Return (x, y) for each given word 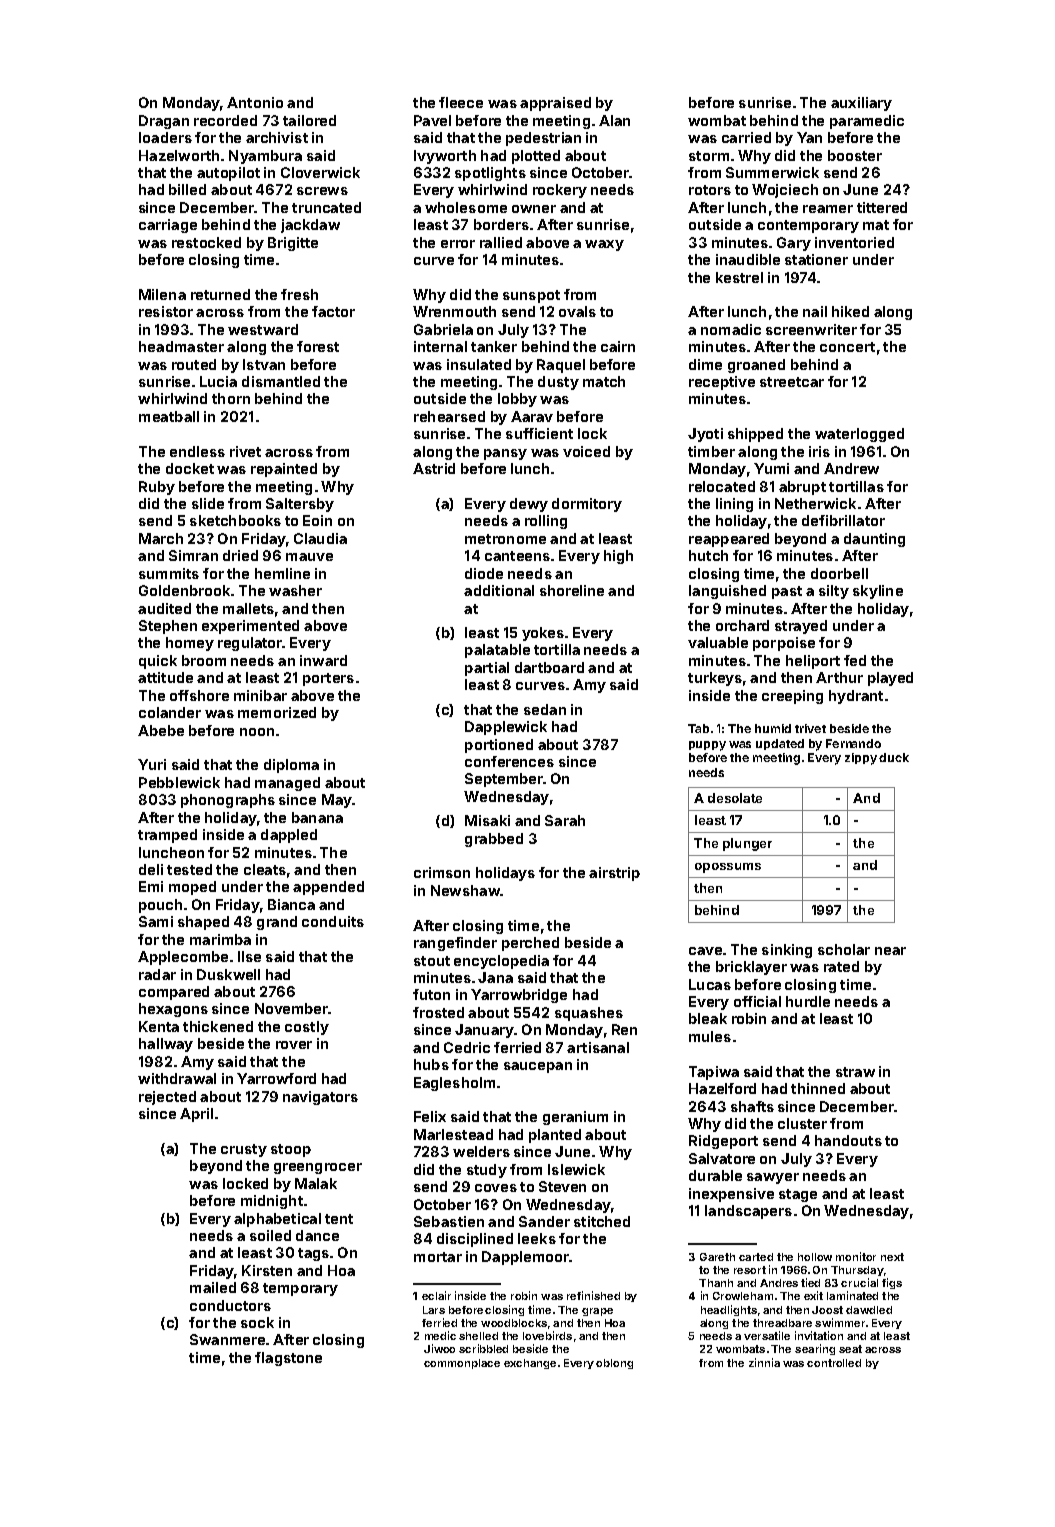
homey (190, 644)
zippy (861, 759)
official (757, 1001)
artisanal (598, 1047)
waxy (604, 245)
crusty (244, 1150)
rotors (710, 190)
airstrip (614, 874)
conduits (333, 921)
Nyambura (265, 157)
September (504, 780)
